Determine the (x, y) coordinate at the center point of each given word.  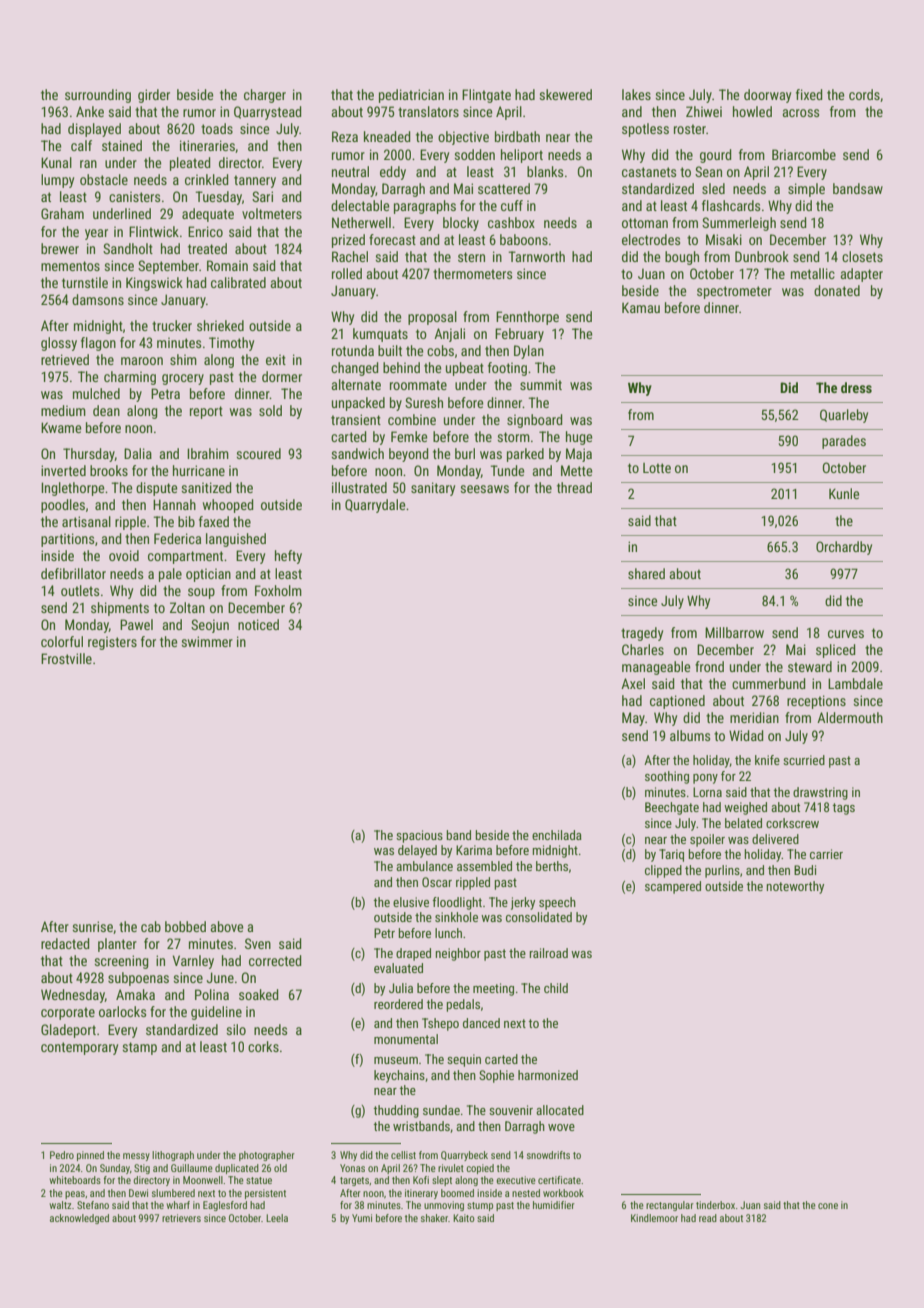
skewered (565, 94)
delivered (775, 839)
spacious (419, 836)
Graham (62, 213)
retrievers (181, 1218)
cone (828, 1206)
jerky (523, 903)
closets (862, 256)
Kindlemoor (654, 1218)
